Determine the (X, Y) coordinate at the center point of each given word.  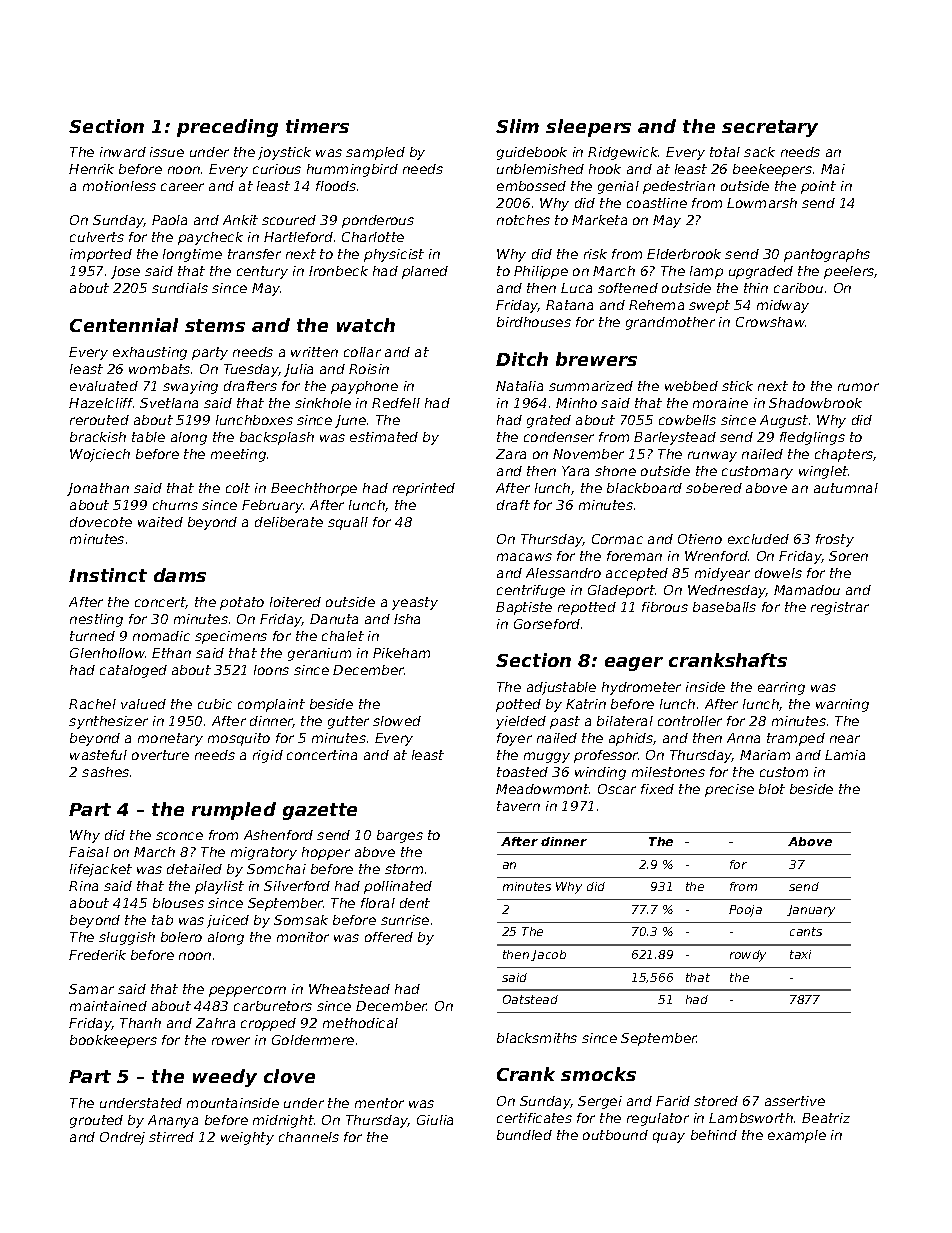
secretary (770, 128)
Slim (517, 126)
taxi (800, 954)
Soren (848, 556)
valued (143, 704)
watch (366, 325)
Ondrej (122, 1138)
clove (289, 1076)
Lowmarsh (762, 203)
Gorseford (547, 624)
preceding (227, 128)
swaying (190, 387)
